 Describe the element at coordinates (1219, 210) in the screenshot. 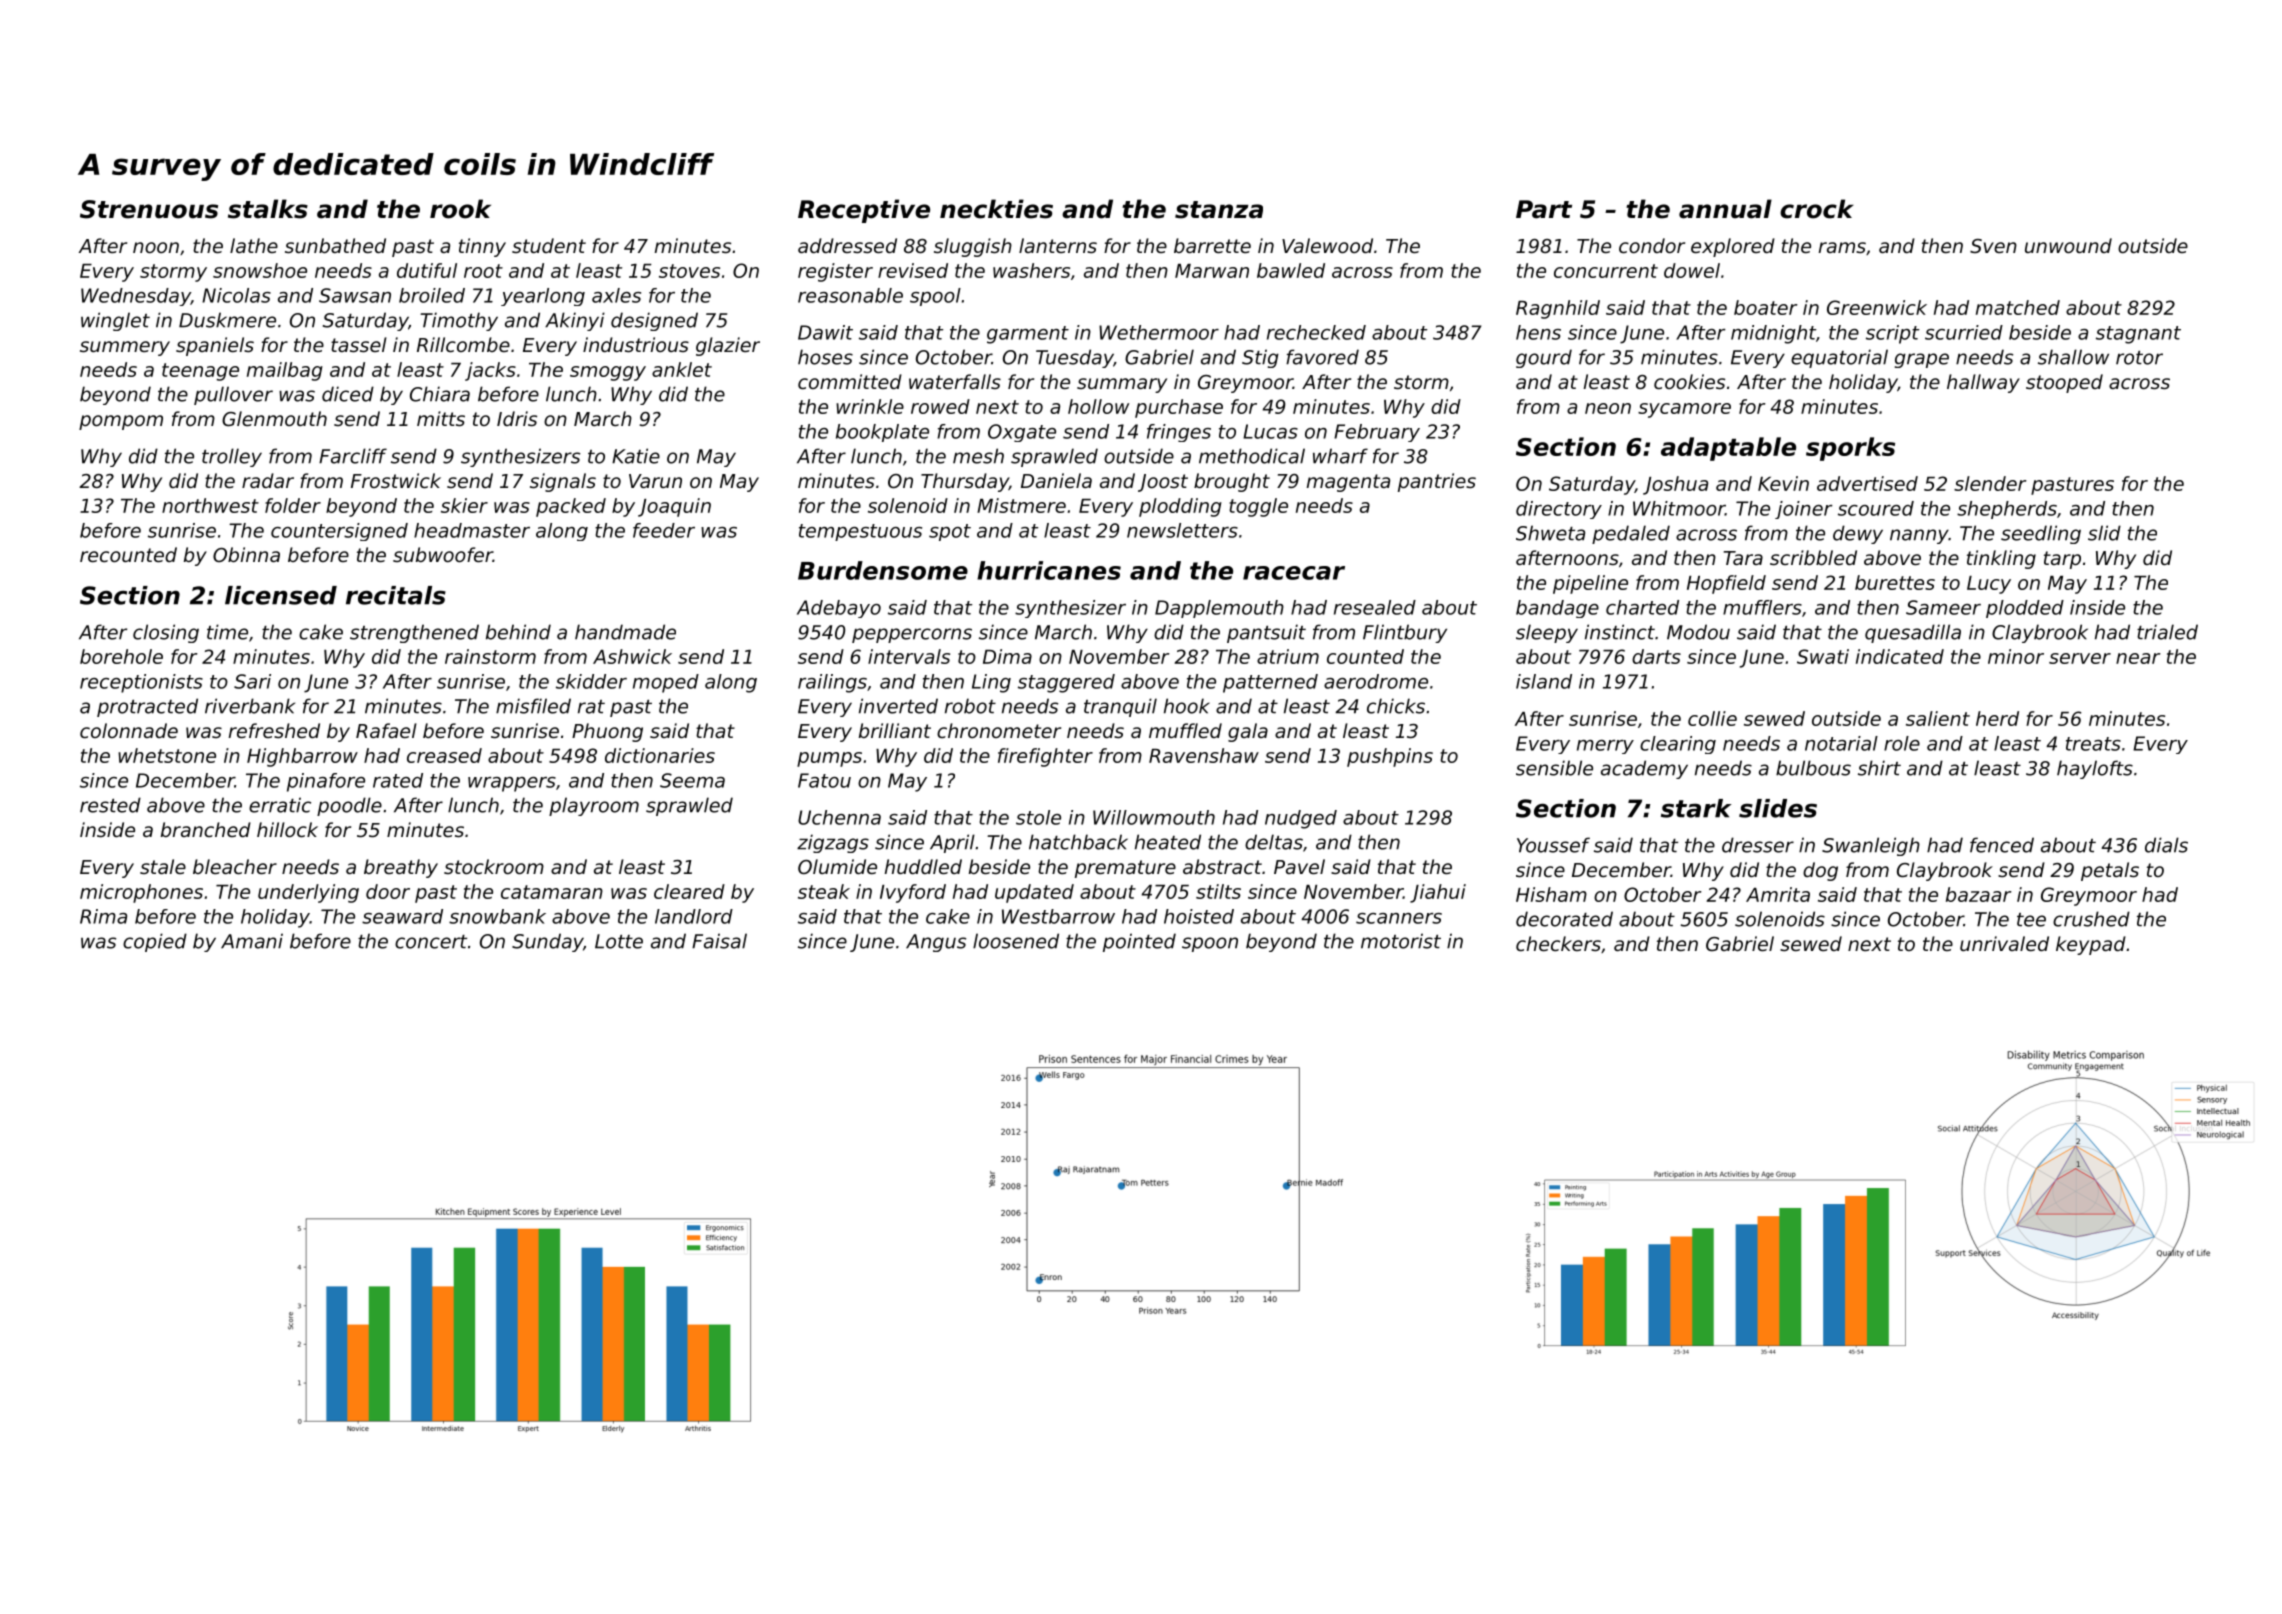

I see `stanza` at that location.
